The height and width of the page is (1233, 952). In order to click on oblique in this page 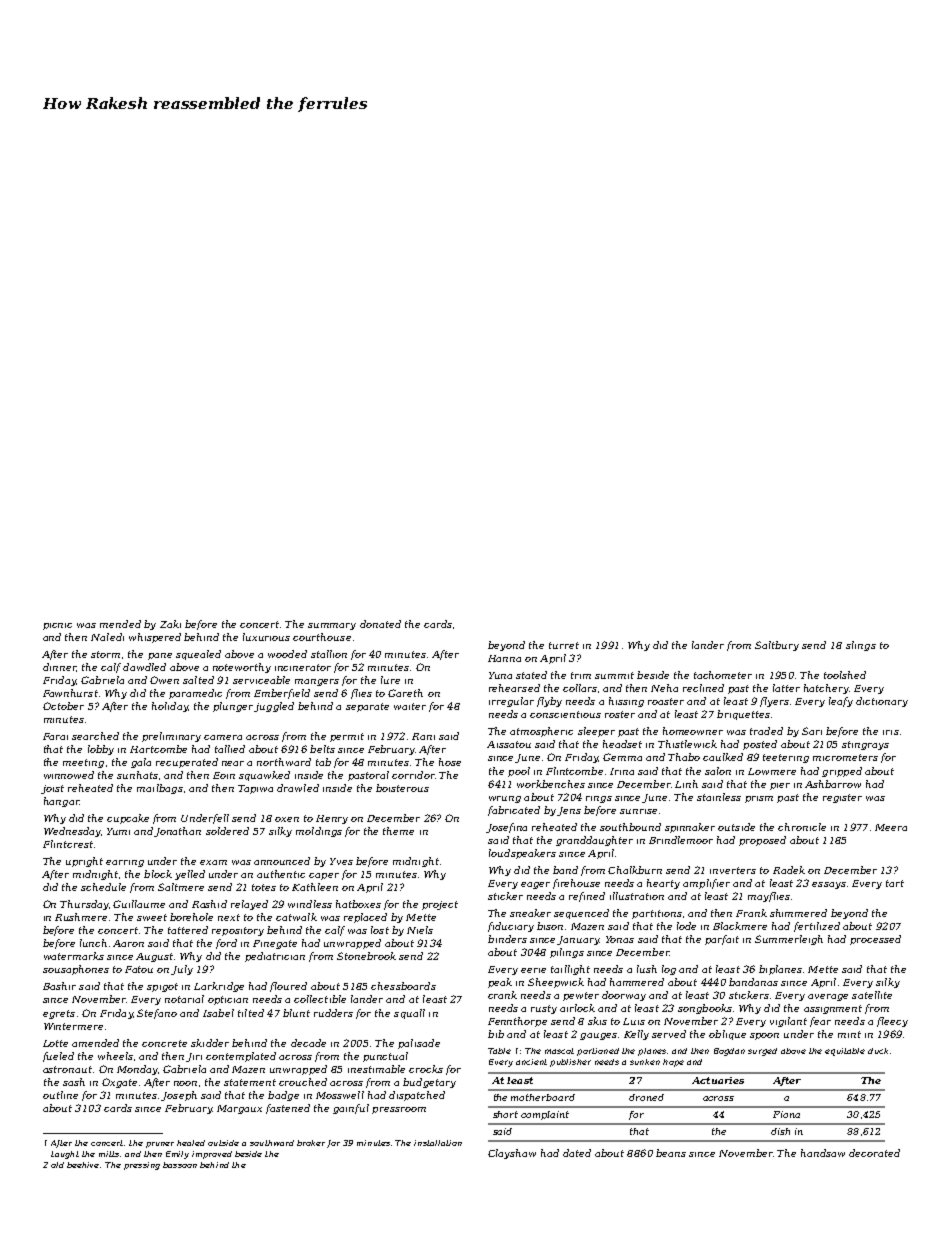, I will do `click(727, 1035)`.
